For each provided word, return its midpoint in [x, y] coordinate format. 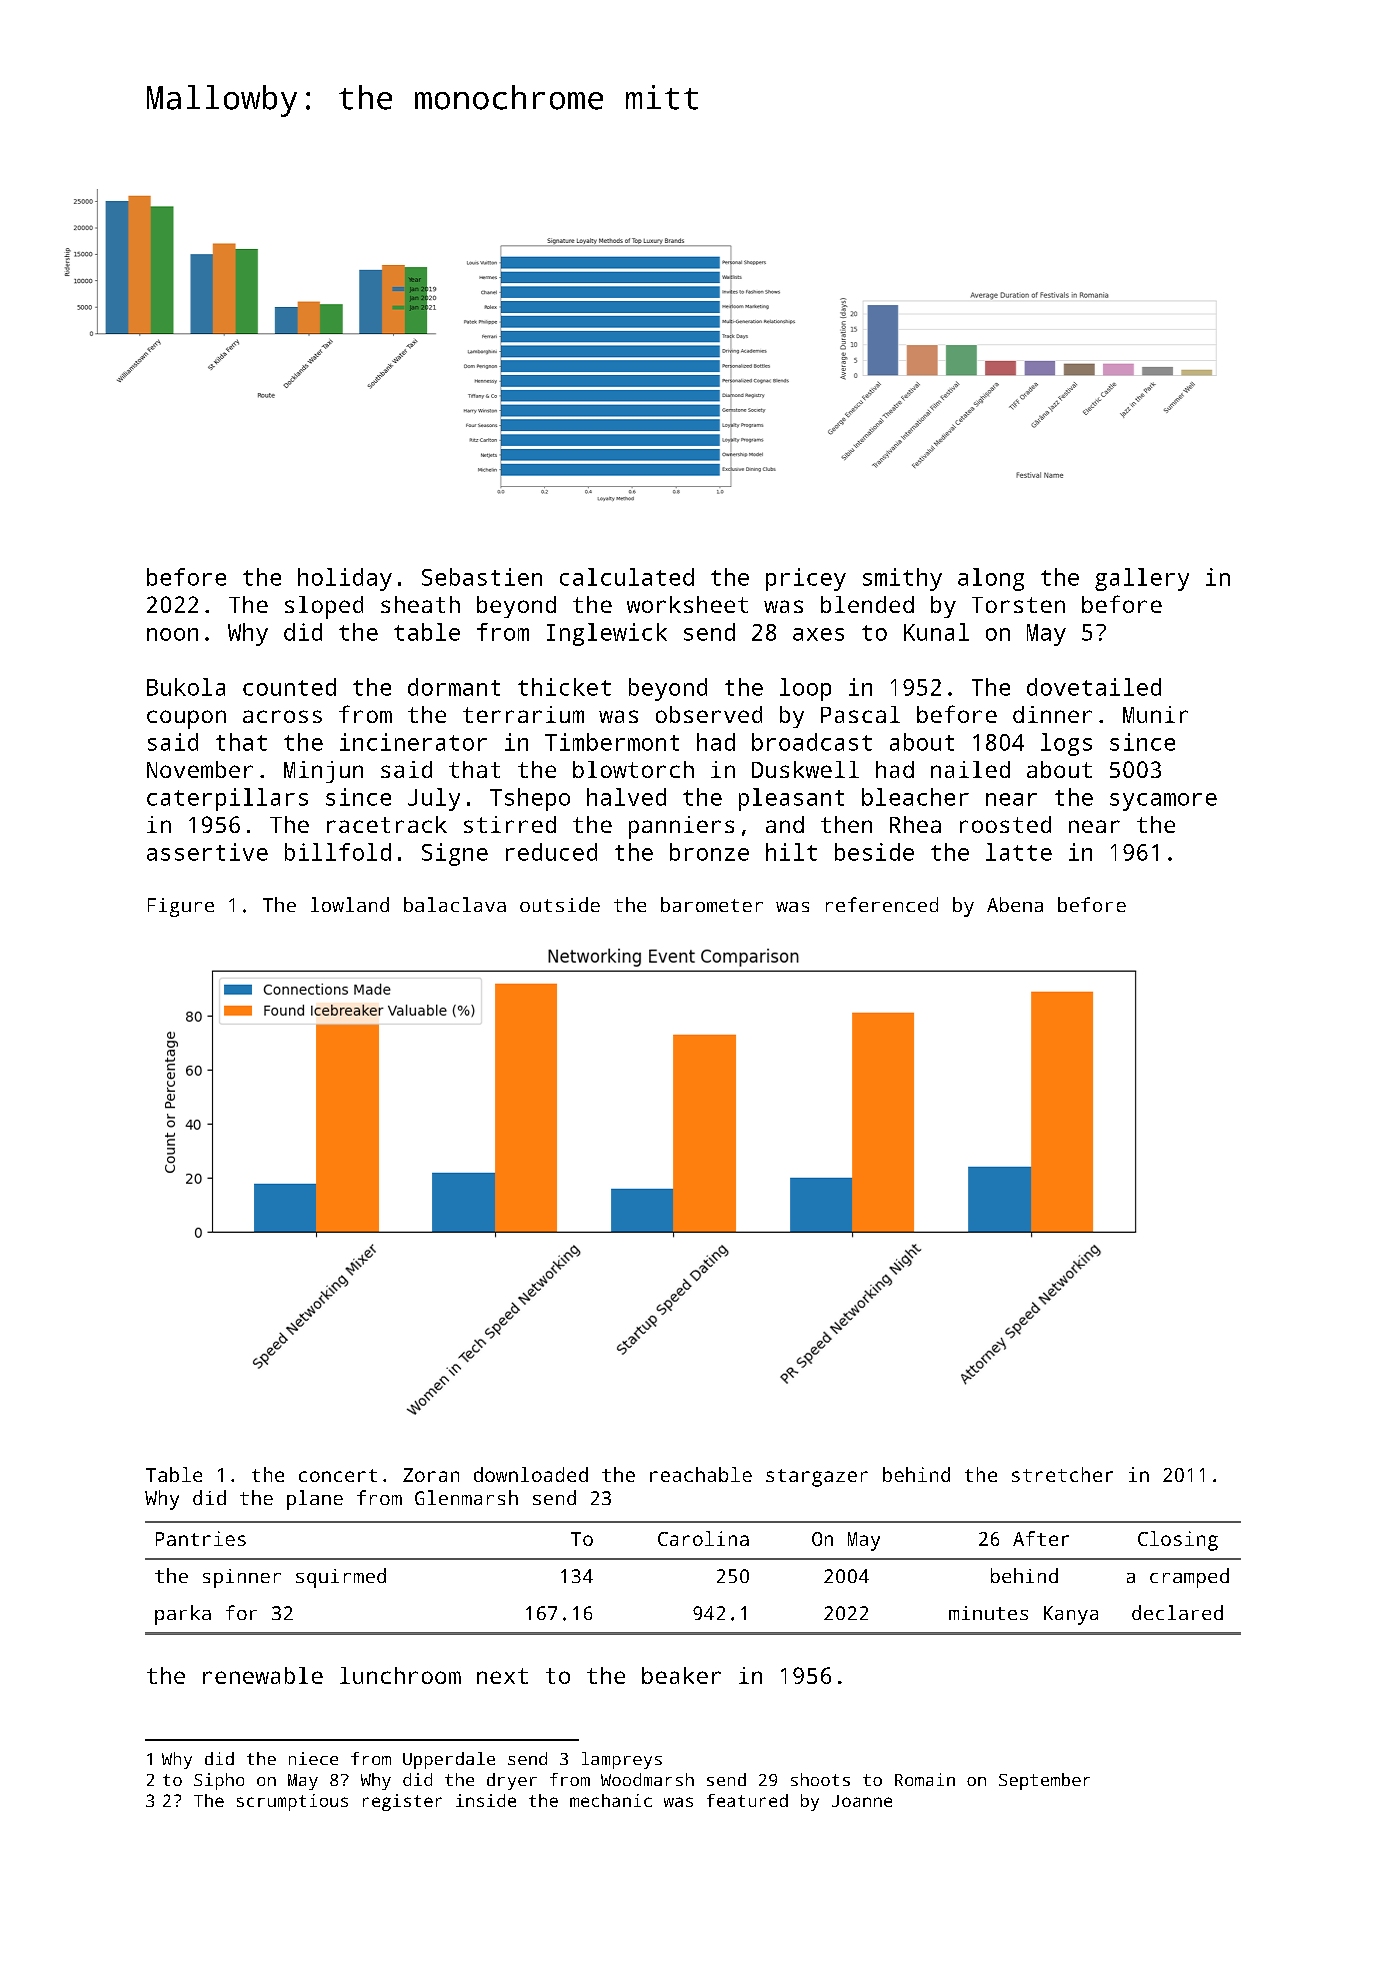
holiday [345, 579]
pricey [806, 579]
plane [315, 1500]
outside [560, 904]
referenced [882, 904]
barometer [712, 904]
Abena [1015, 904]
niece [313, 1758]
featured [747, 1800]
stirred [510, 824]
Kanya [1071, 1615]
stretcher [1062, 1474]
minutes [988, 1613]
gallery [1142, 579]
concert [338, 1475]
